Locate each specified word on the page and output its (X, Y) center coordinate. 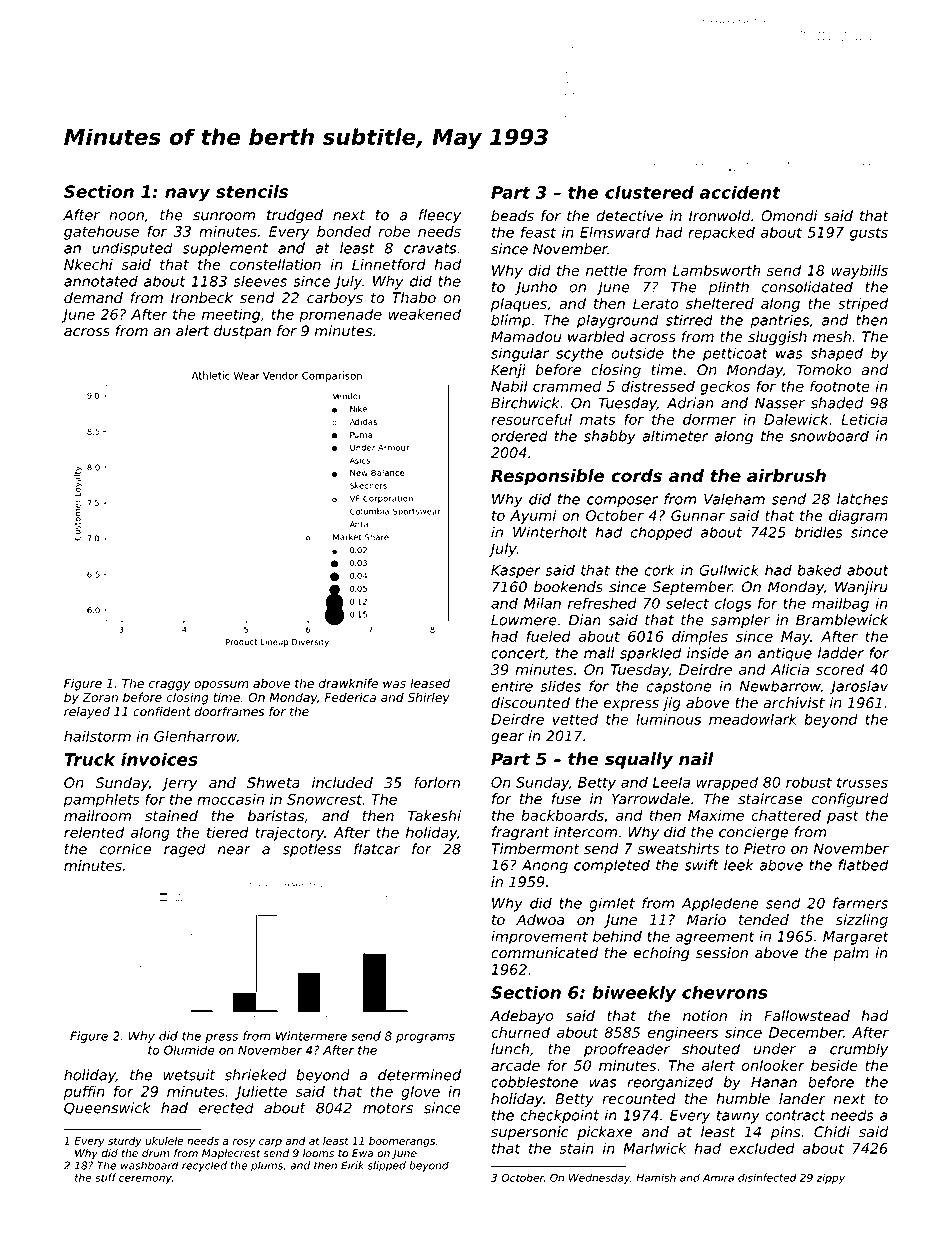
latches (862, 499)
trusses (862, 782)
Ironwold (720, 216)
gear (507, 738)
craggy (169, 686)
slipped (387, 1166)
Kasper (516, 572)
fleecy (440, 216)
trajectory (289, 834)
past (843, 817)
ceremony (145, 1179)
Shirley (429, 698)
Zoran (100, 697)
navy (187, 195)
